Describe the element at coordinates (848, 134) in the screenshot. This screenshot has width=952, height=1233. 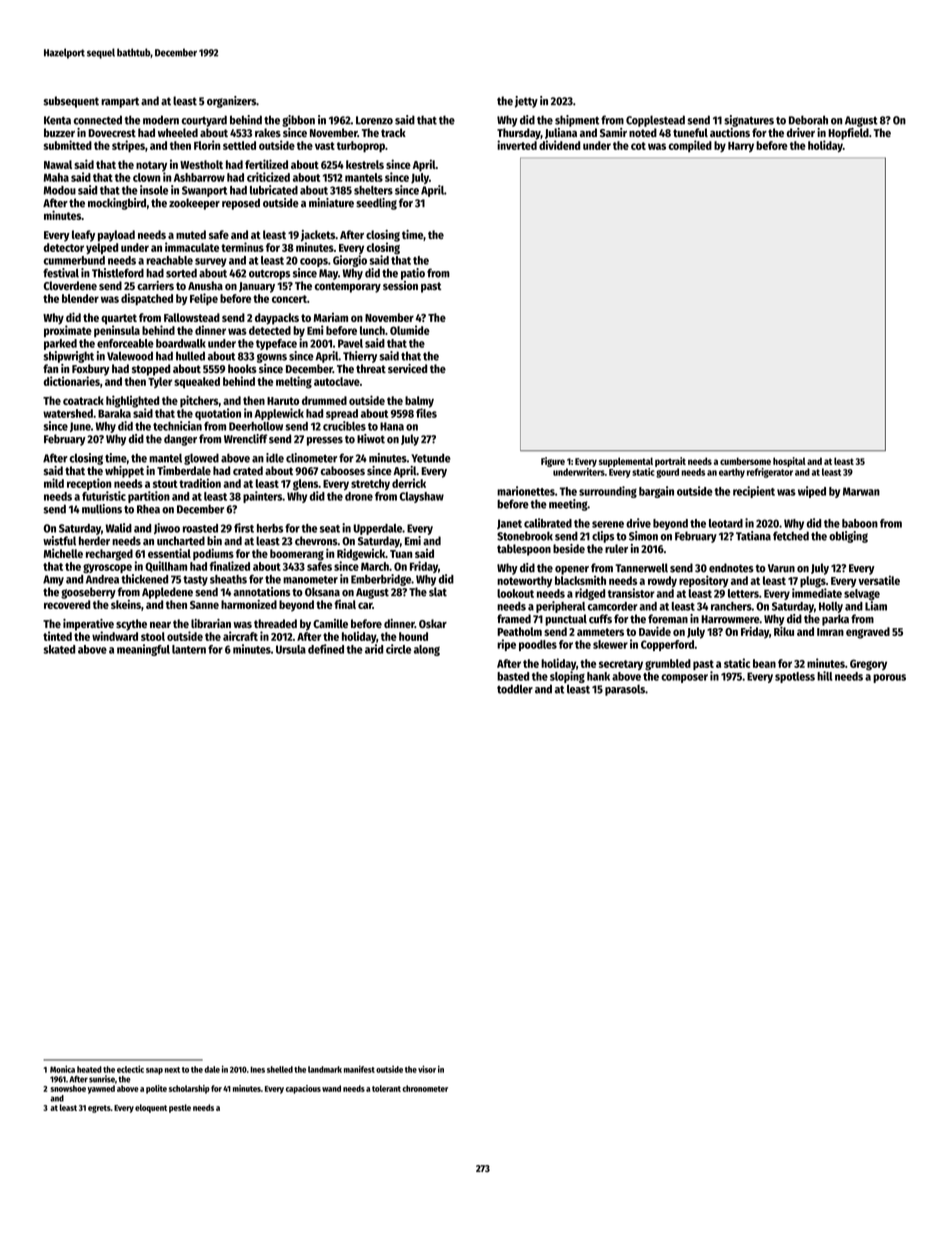
I see `Hopfield` at that location.
